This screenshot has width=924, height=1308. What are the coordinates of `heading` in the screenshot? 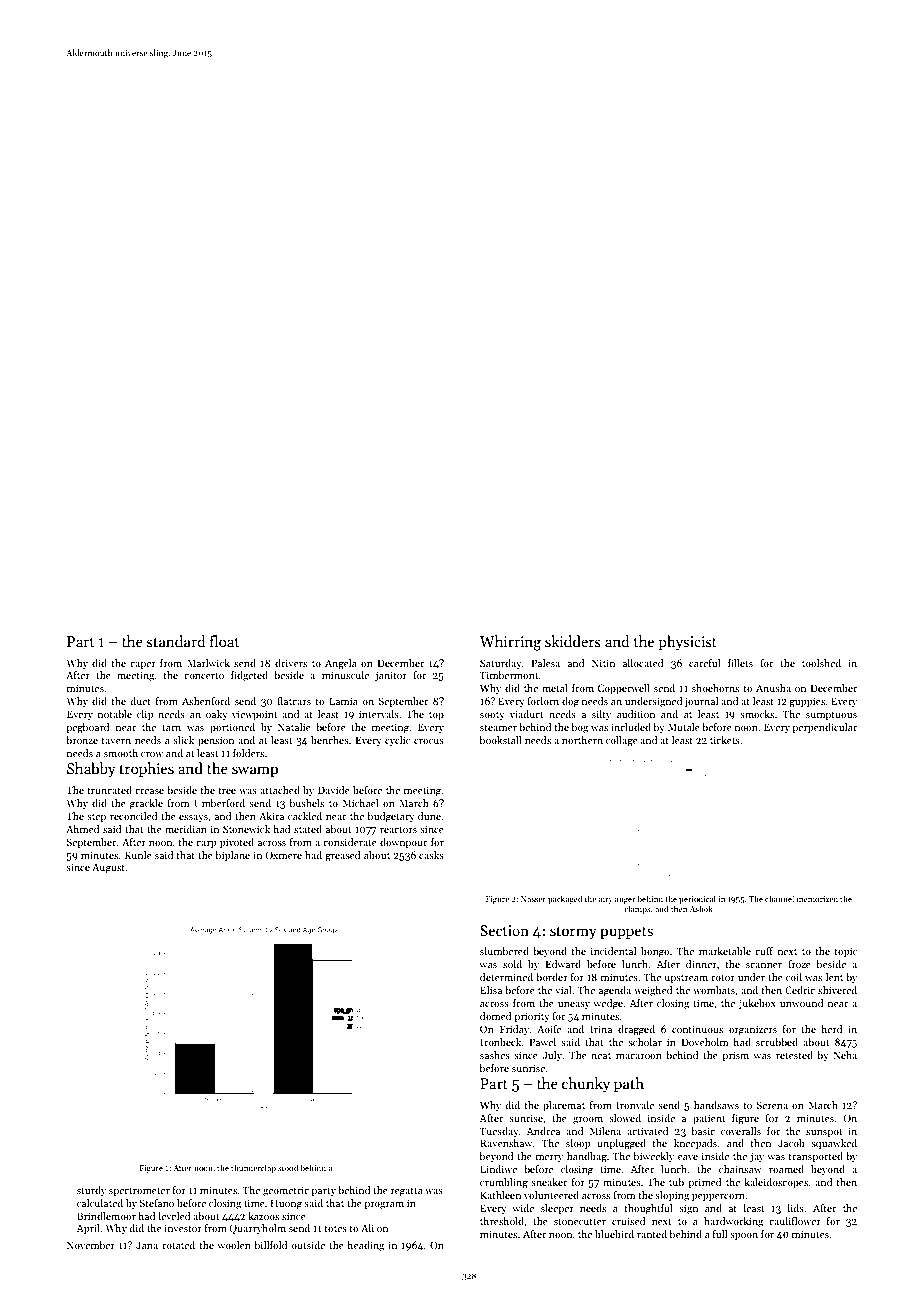 It's located at (366, 1246).
